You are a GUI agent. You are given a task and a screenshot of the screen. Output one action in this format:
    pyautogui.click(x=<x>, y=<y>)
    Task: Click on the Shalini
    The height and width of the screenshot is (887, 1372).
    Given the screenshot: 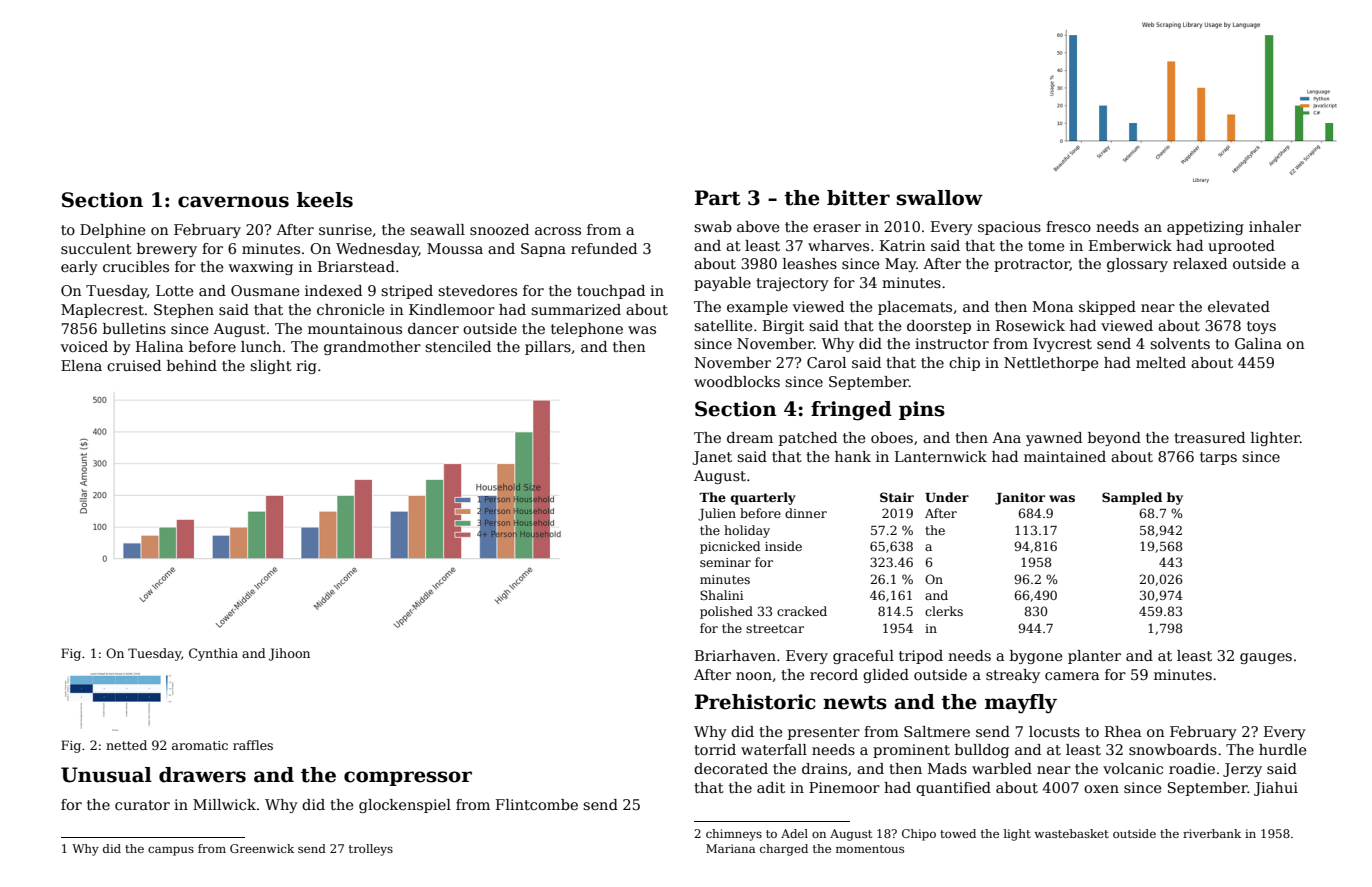 What is the action you would take?
    pyautogui.click(x=722, y=595)
